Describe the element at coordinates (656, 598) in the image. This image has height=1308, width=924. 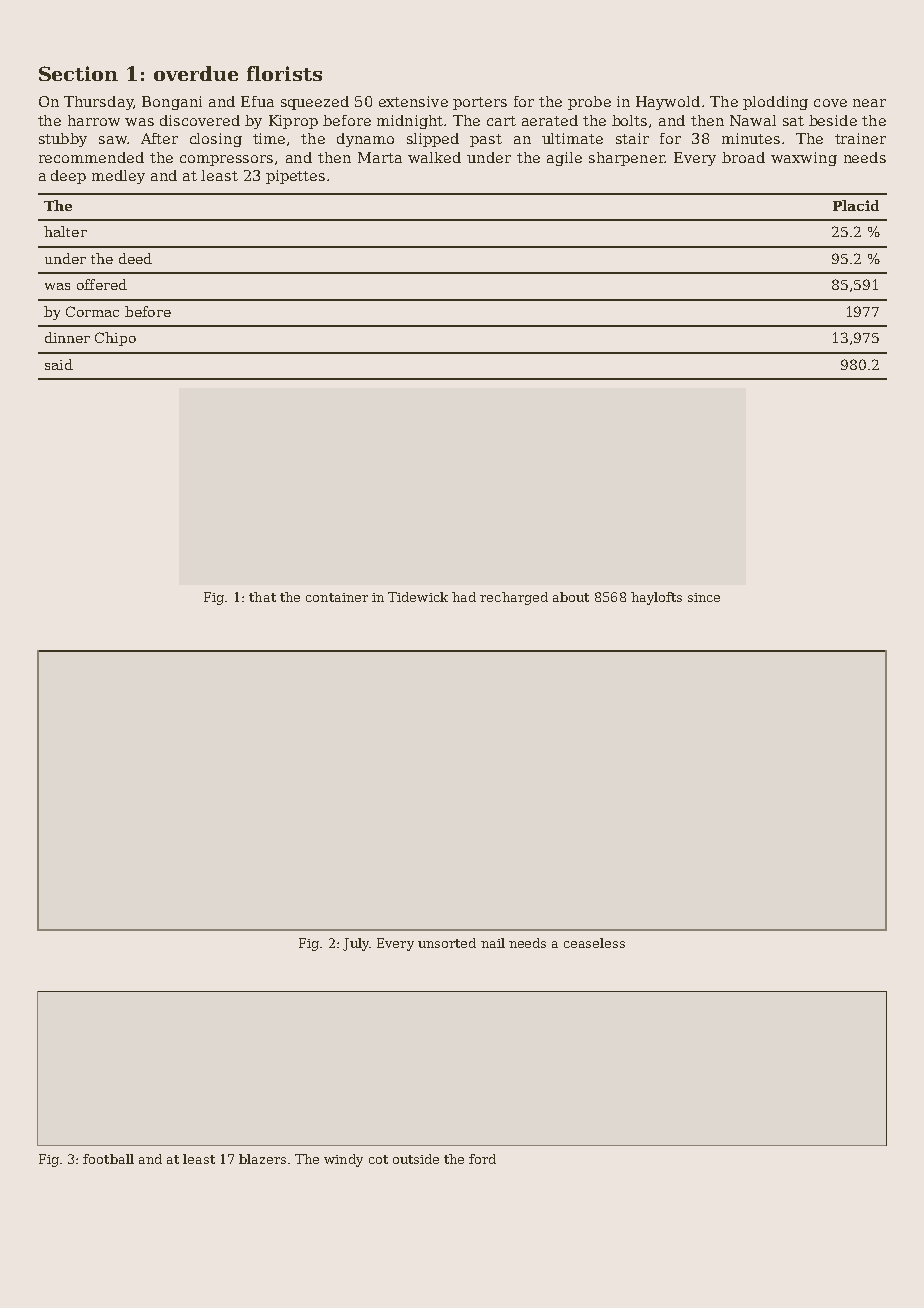
I see `haylofts` at that location.
